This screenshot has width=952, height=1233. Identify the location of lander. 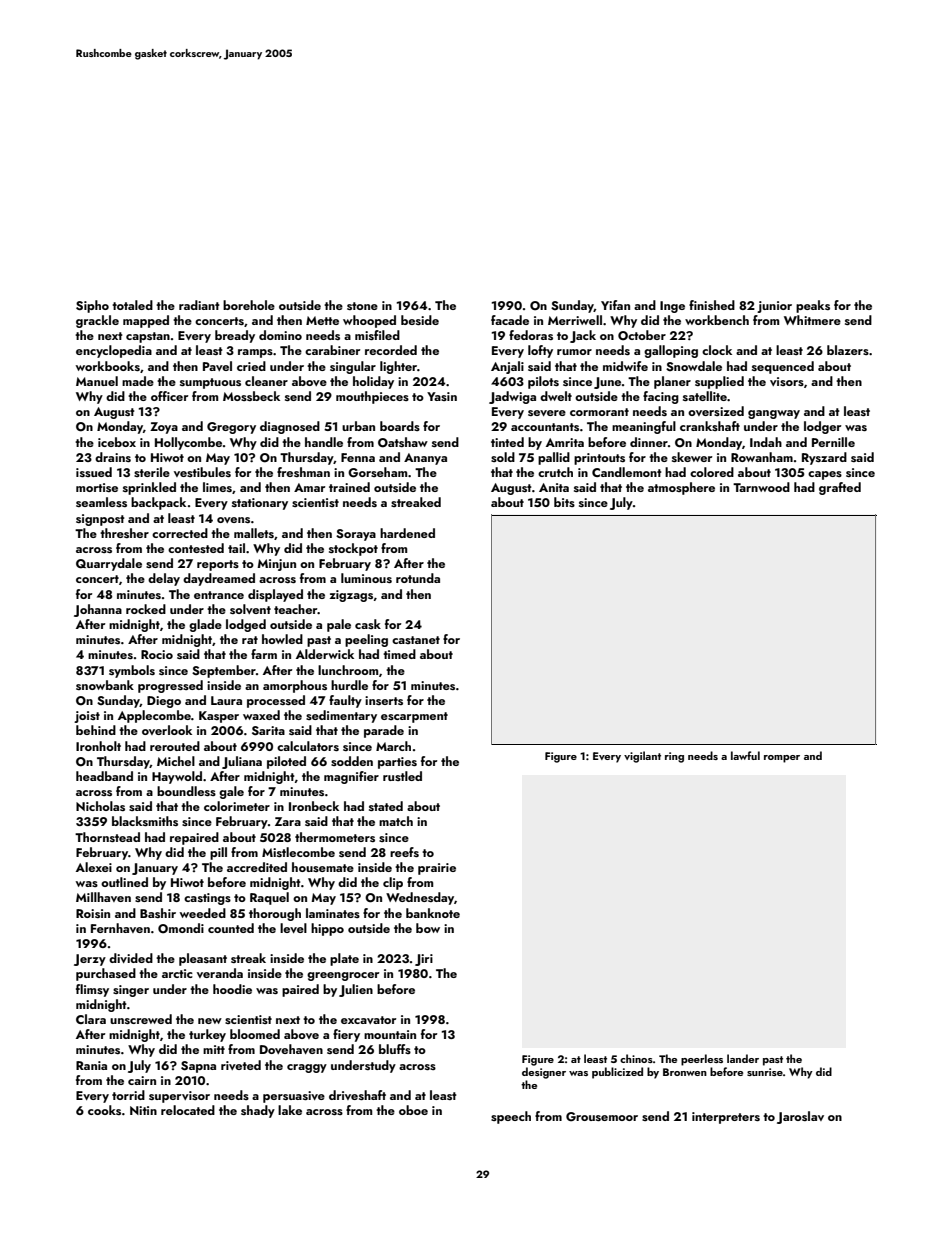
(743, 1058).
